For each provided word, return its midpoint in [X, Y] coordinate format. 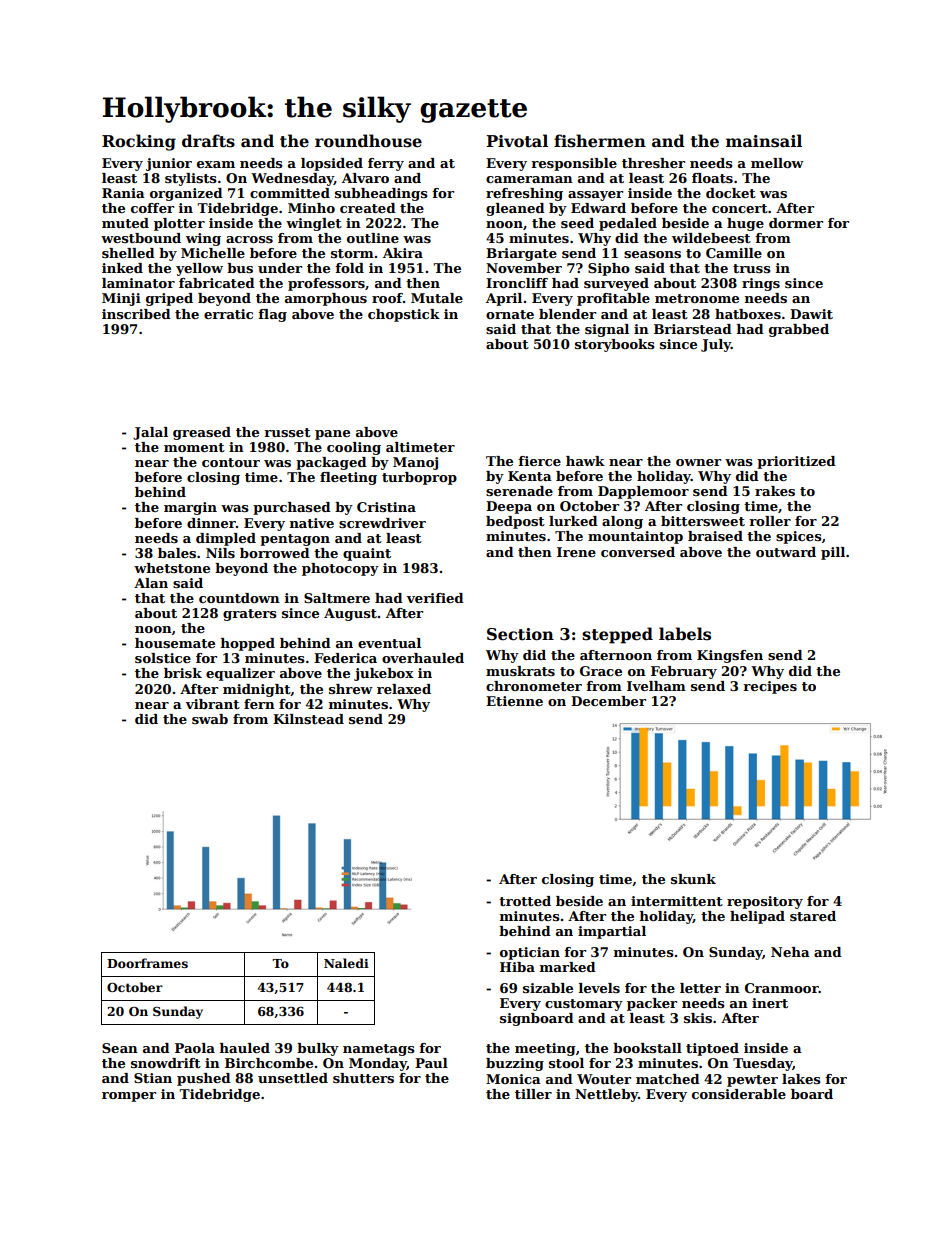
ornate [510, 314]
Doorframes [147, 963]
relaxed [404, 689]
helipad [757, 917]
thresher [653, 163]
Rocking [139, 142]
